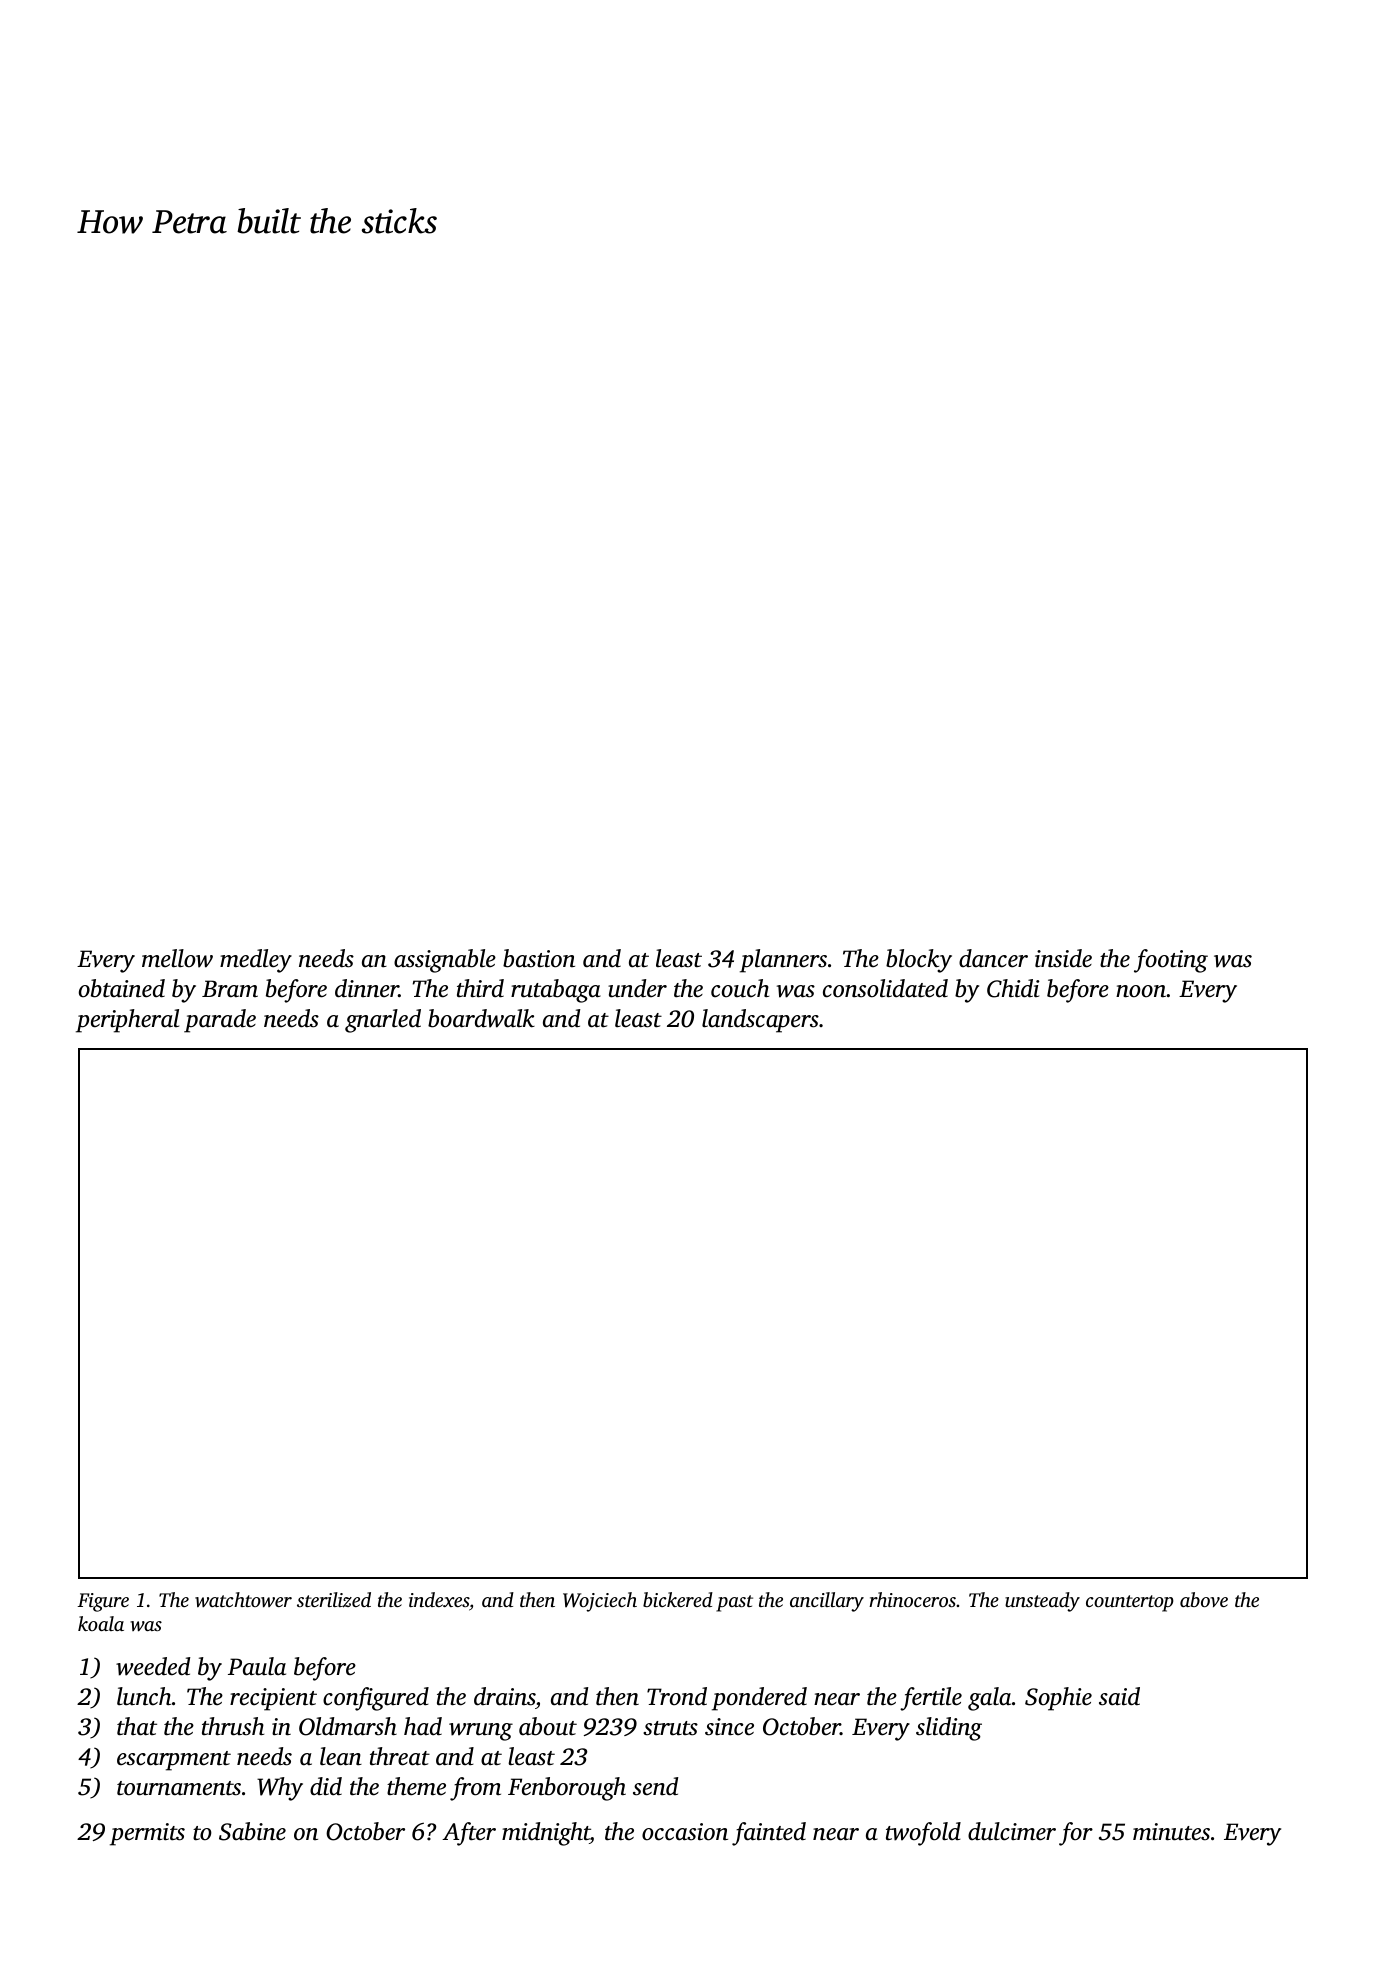 Image resolution: width=1386 pixels, height=1969 pixels. I want to click on above, so click(1204, 1599).
